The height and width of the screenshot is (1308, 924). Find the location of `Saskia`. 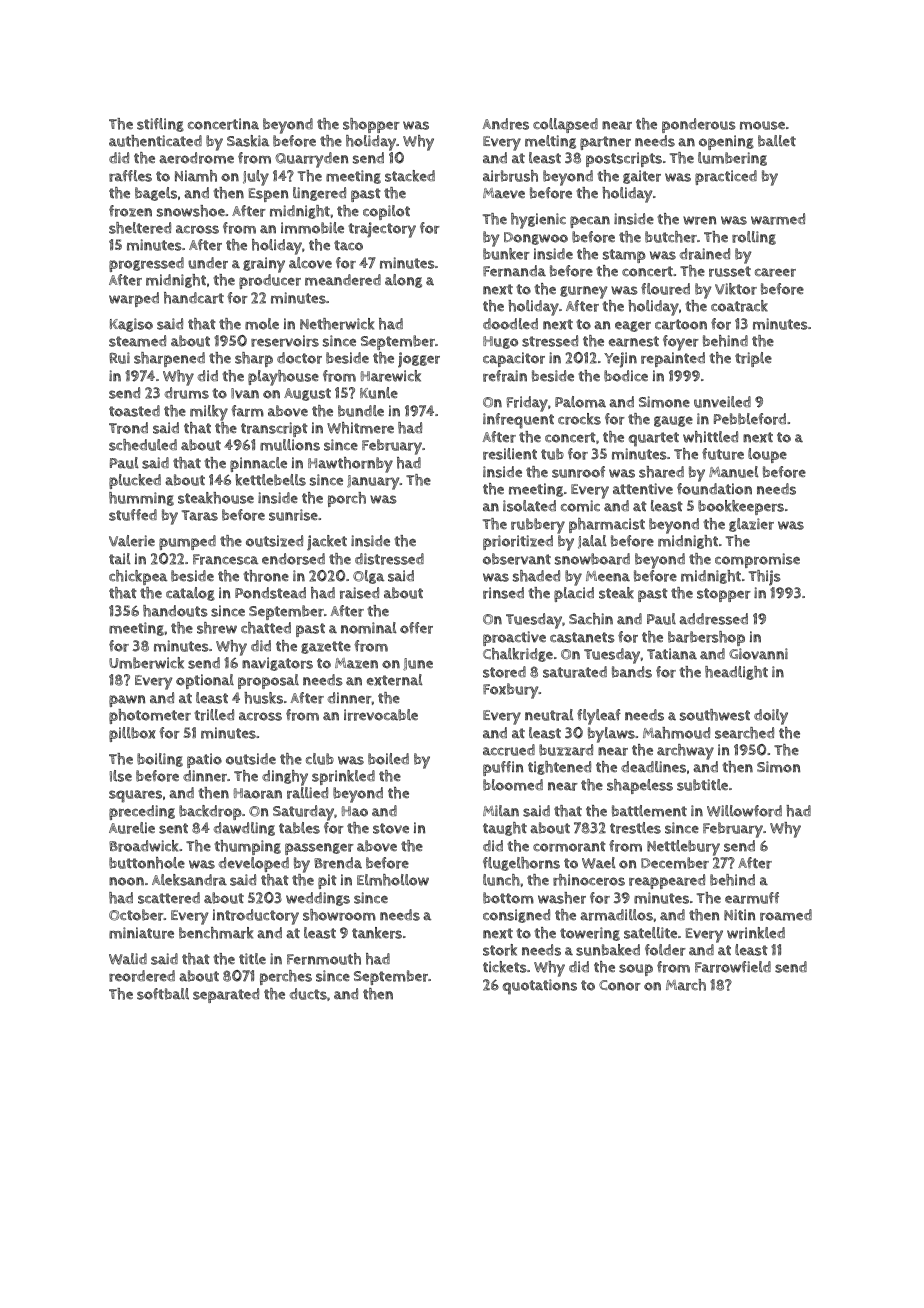

Saskia is located at coordinates (248, 141).
